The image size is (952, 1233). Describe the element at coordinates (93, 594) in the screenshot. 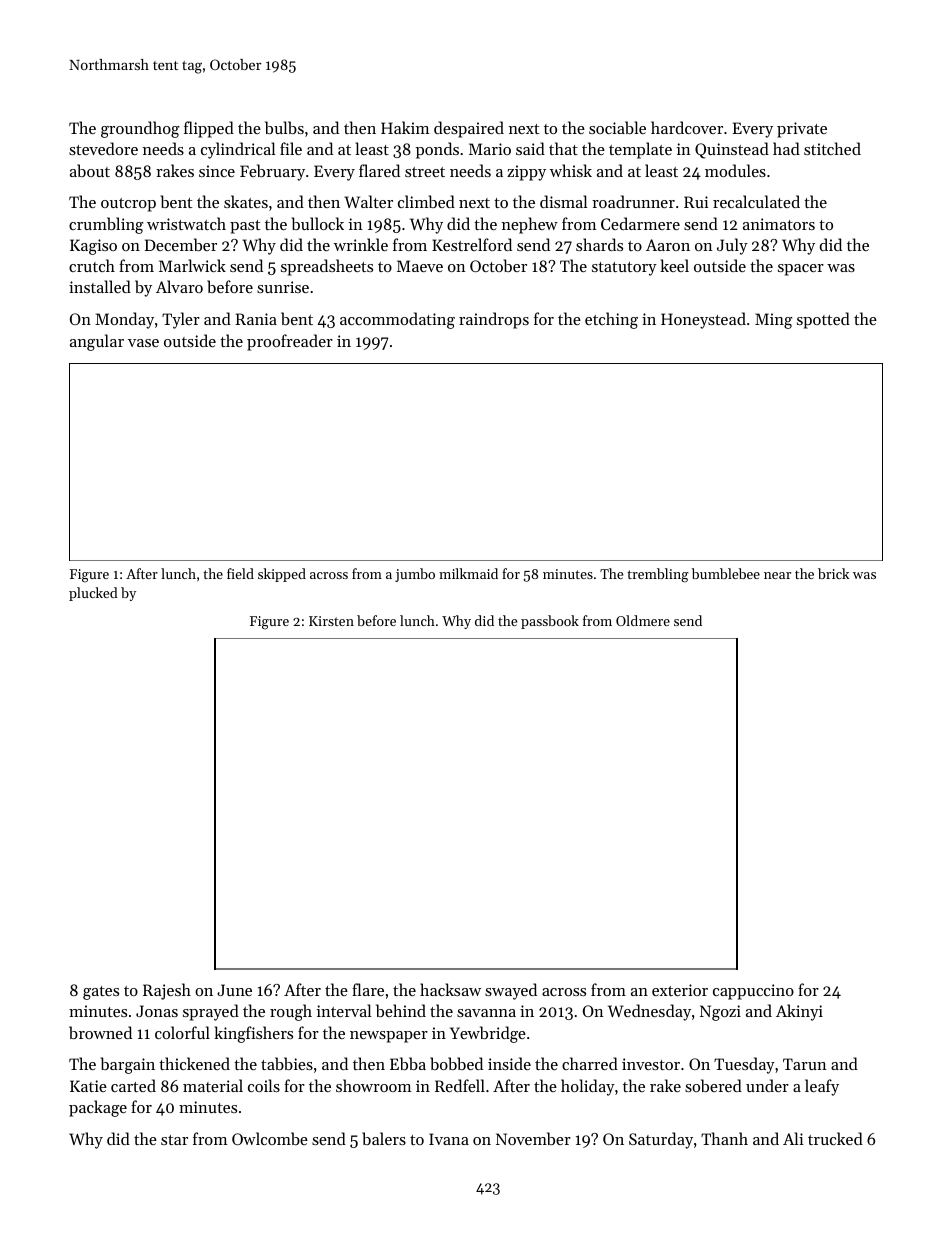

I see `plucked` at that location.
